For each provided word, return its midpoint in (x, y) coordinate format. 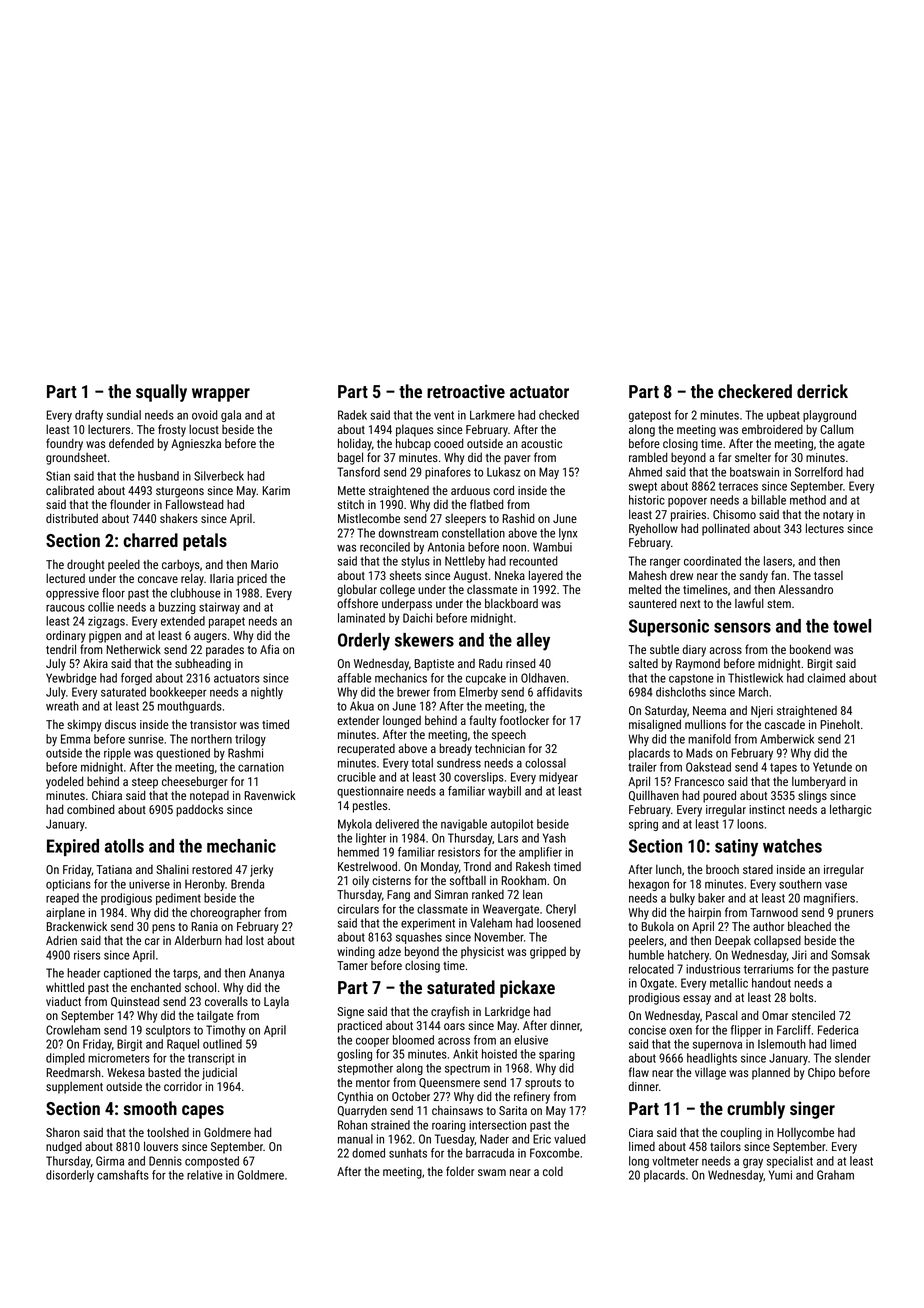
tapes (783, 768)
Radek (352, 415)
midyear (558, 778)
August (471, 577)
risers (87, 955)
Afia (269, 649)
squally (161, 393)
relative (205, 1175)
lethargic (850, 810)
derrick (822, 391)
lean (532, 894)
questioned (183, 754)
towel (852, 626)
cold (553, 1171)
